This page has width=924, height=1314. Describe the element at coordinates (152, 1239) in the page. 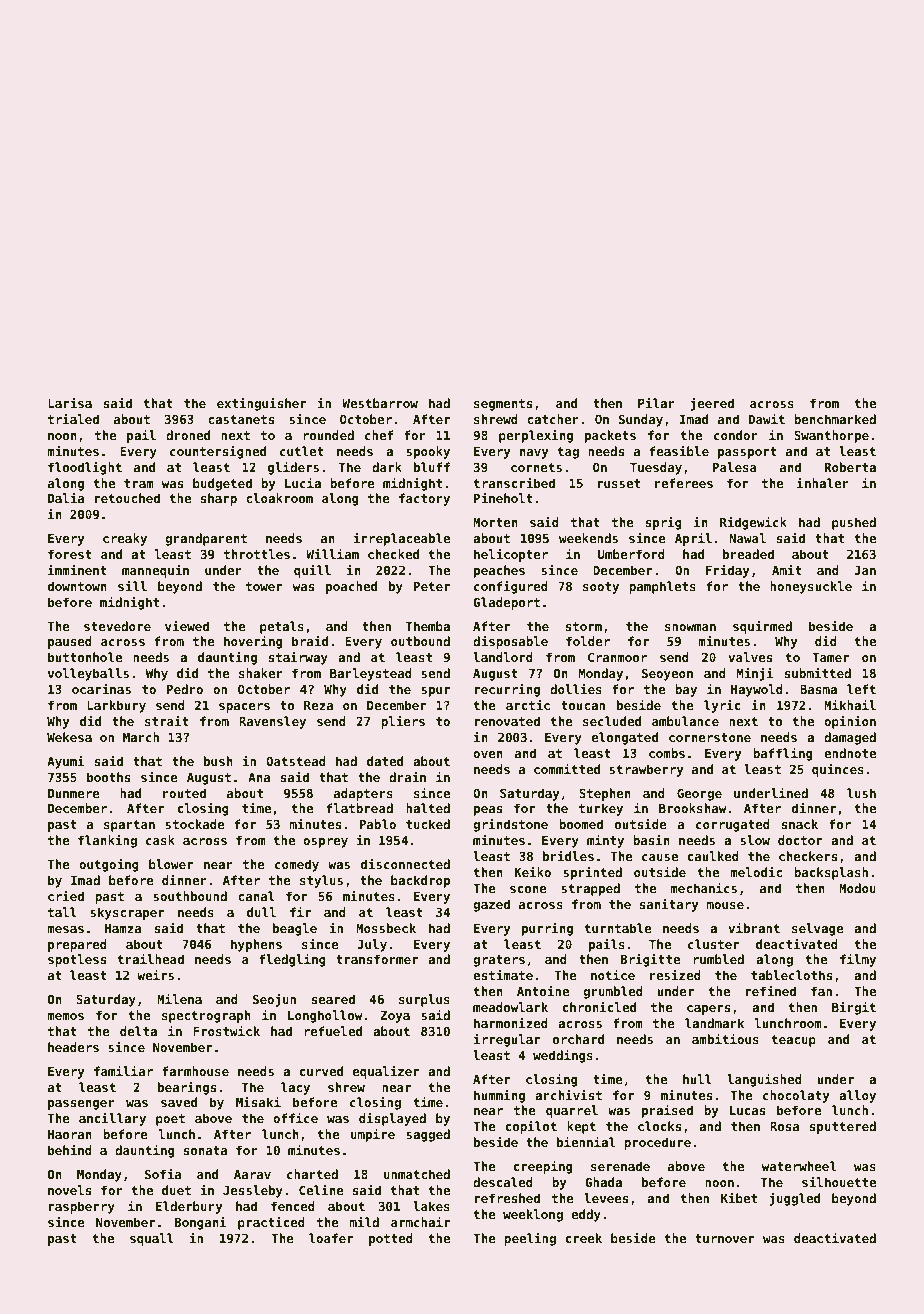

I see `squall` at that location.
